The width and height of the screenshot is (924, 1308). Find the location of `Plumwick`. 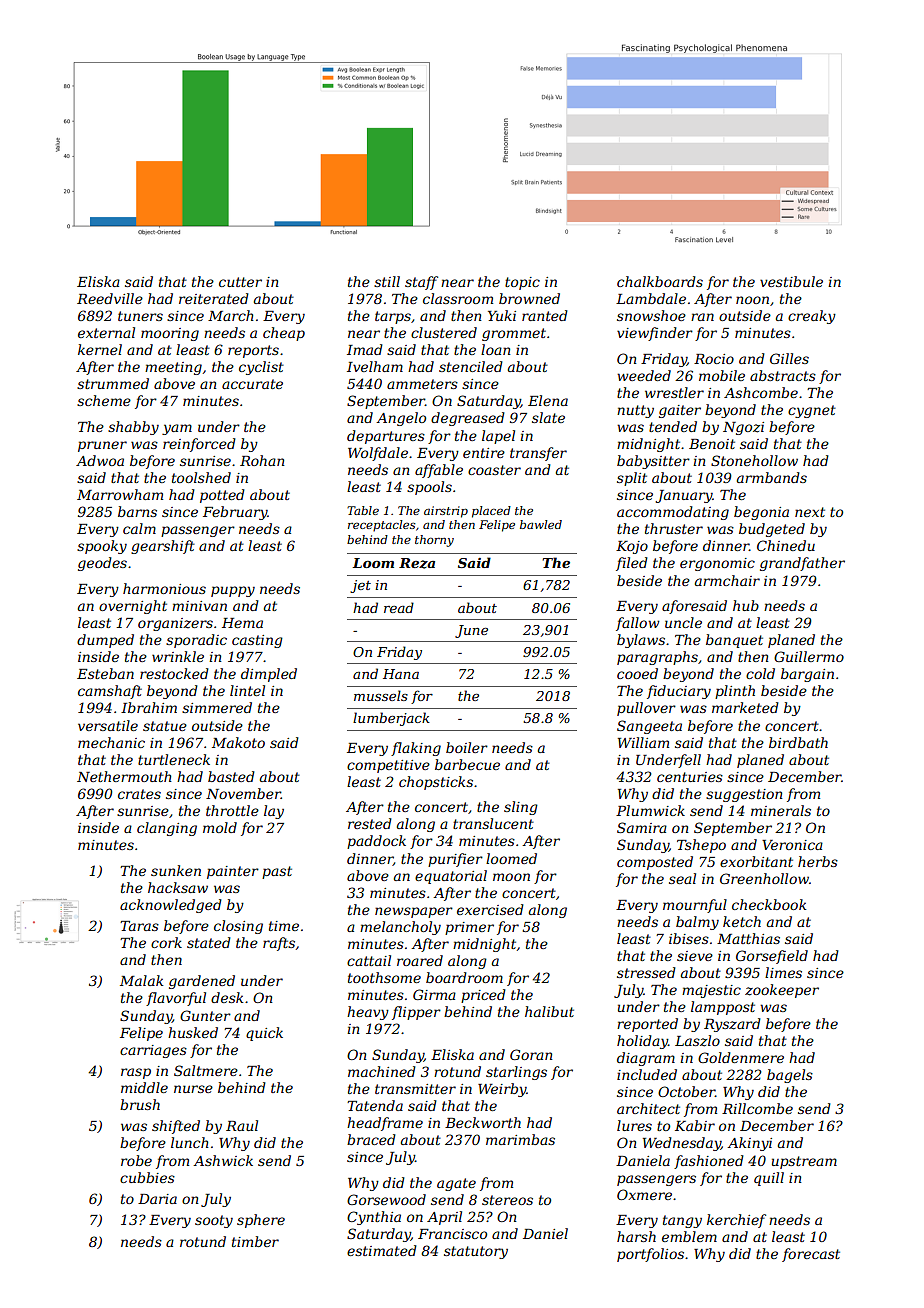

Plumwick is located at coordinates (650, 810).
